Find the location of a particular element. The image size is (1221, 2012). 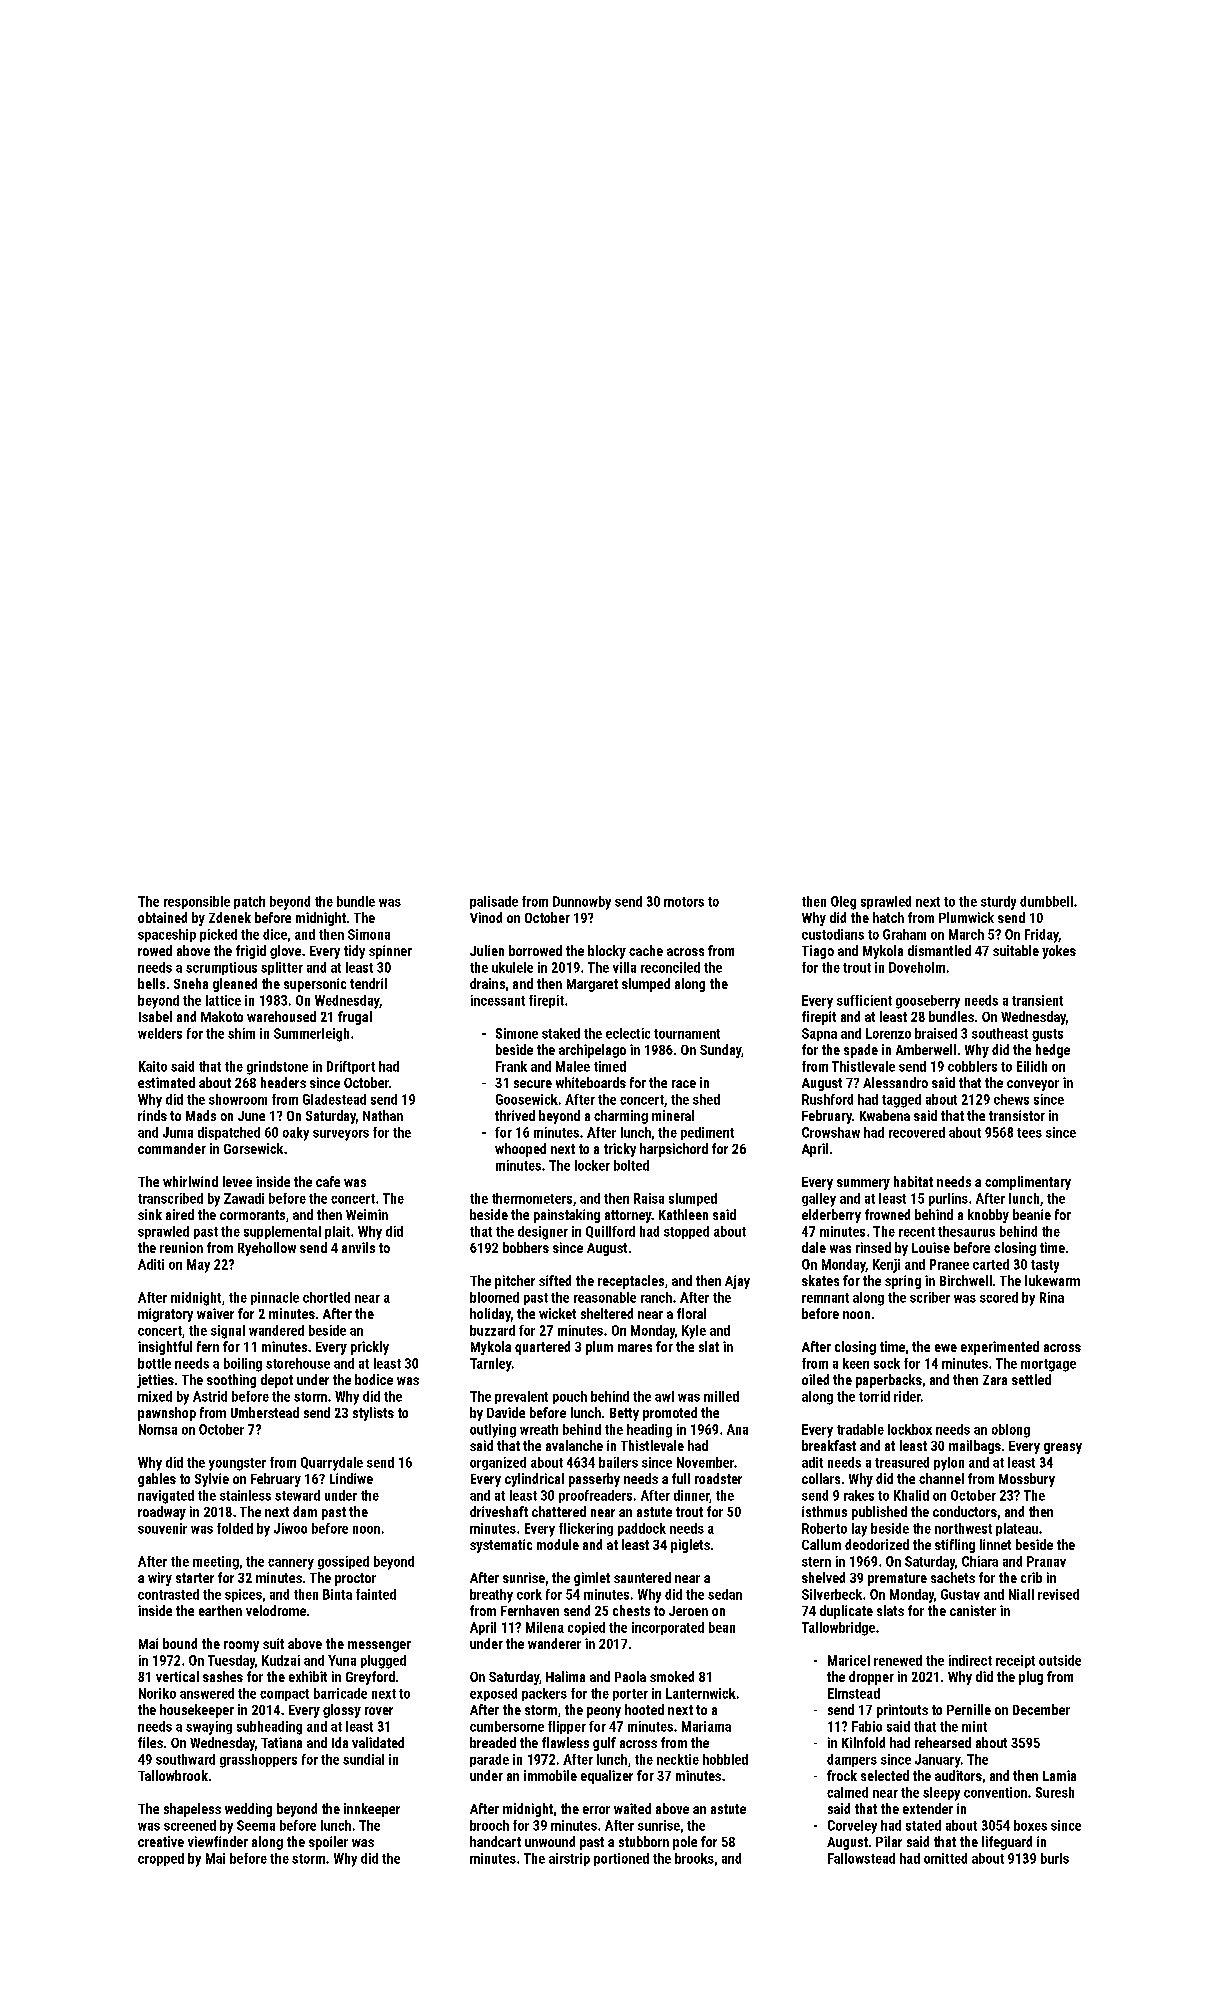

cropped is located at coordinates (161, 1859).
